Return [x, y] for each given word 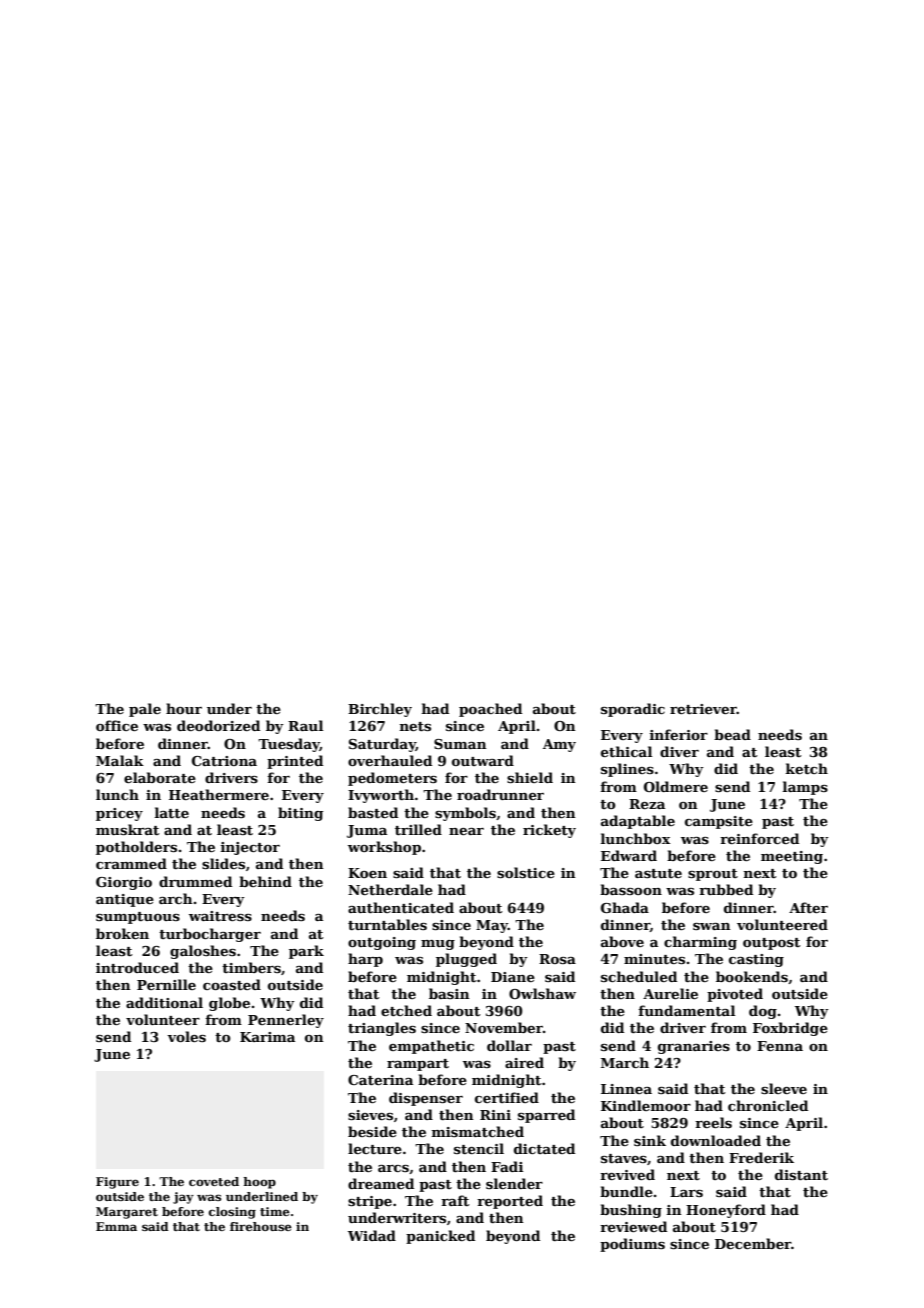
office [117, 725]
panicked [440, 1237]
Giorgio [124, 883]
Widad [372, 1235]
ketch [807, 768]
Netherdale [390, 889]
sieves [370, 1115]
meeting [792, 857]
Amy [559, 745]
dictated [544, 1148]
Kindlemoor [646, 1105]
